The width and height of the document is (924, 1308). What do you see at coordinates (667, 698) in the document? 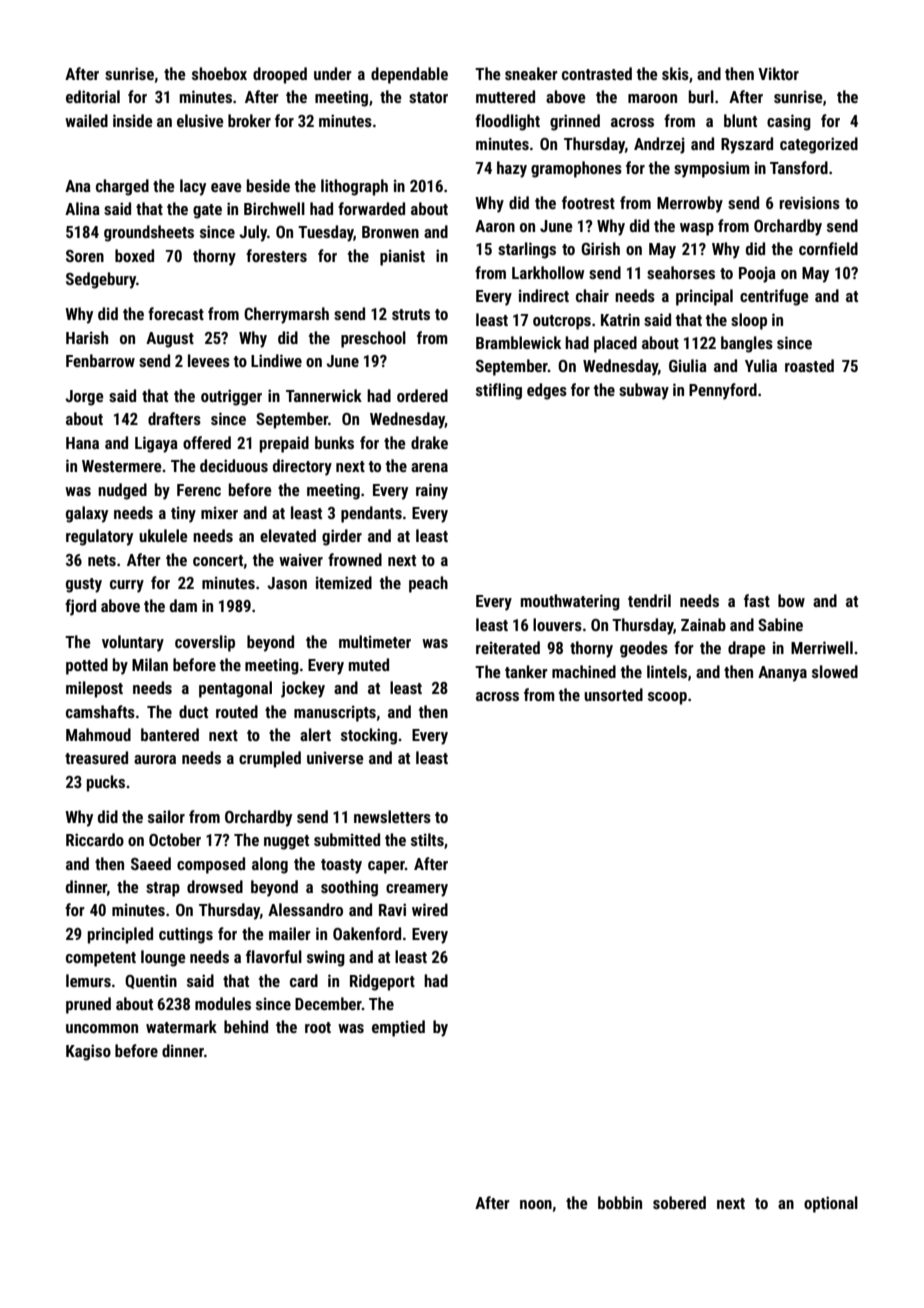
I see `scoop` at bounding box center [667, 698].
